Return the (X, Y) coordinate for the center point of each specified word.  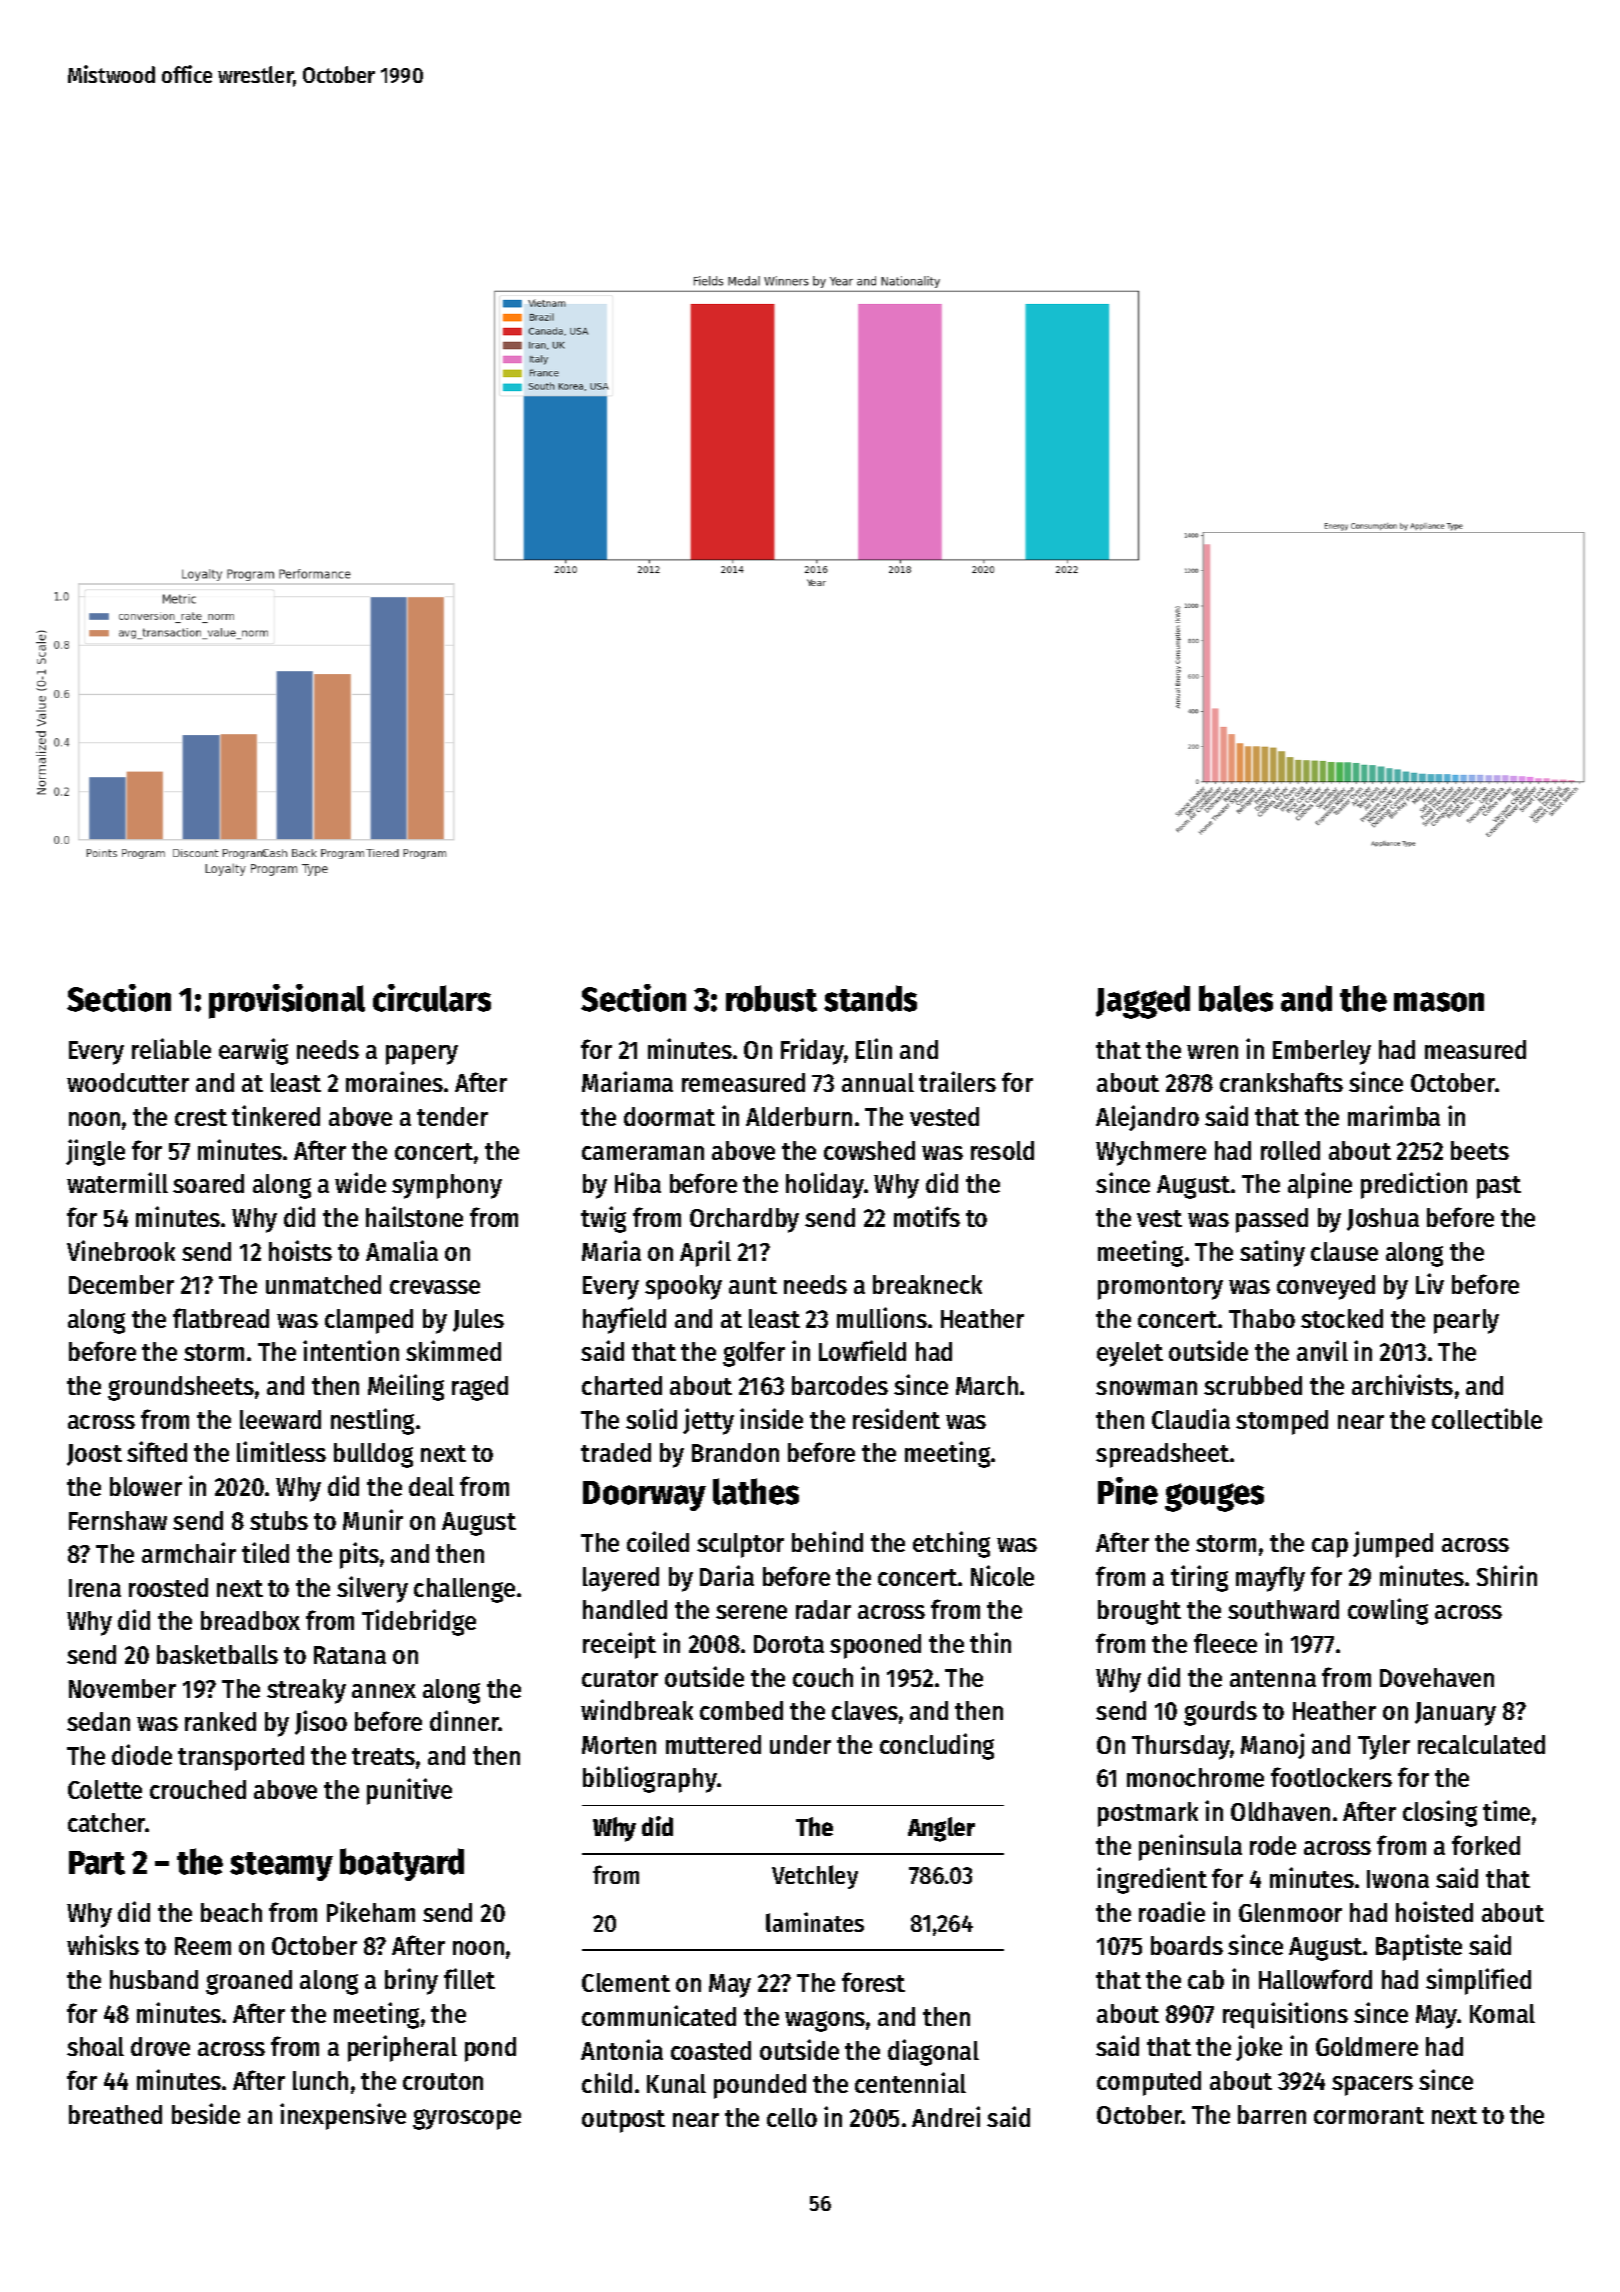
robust (771, 998)
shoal (95, 2046)
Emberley (1322, 1052)
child (607, 2082)
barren (1272, 2114)
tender (452, 1116)
